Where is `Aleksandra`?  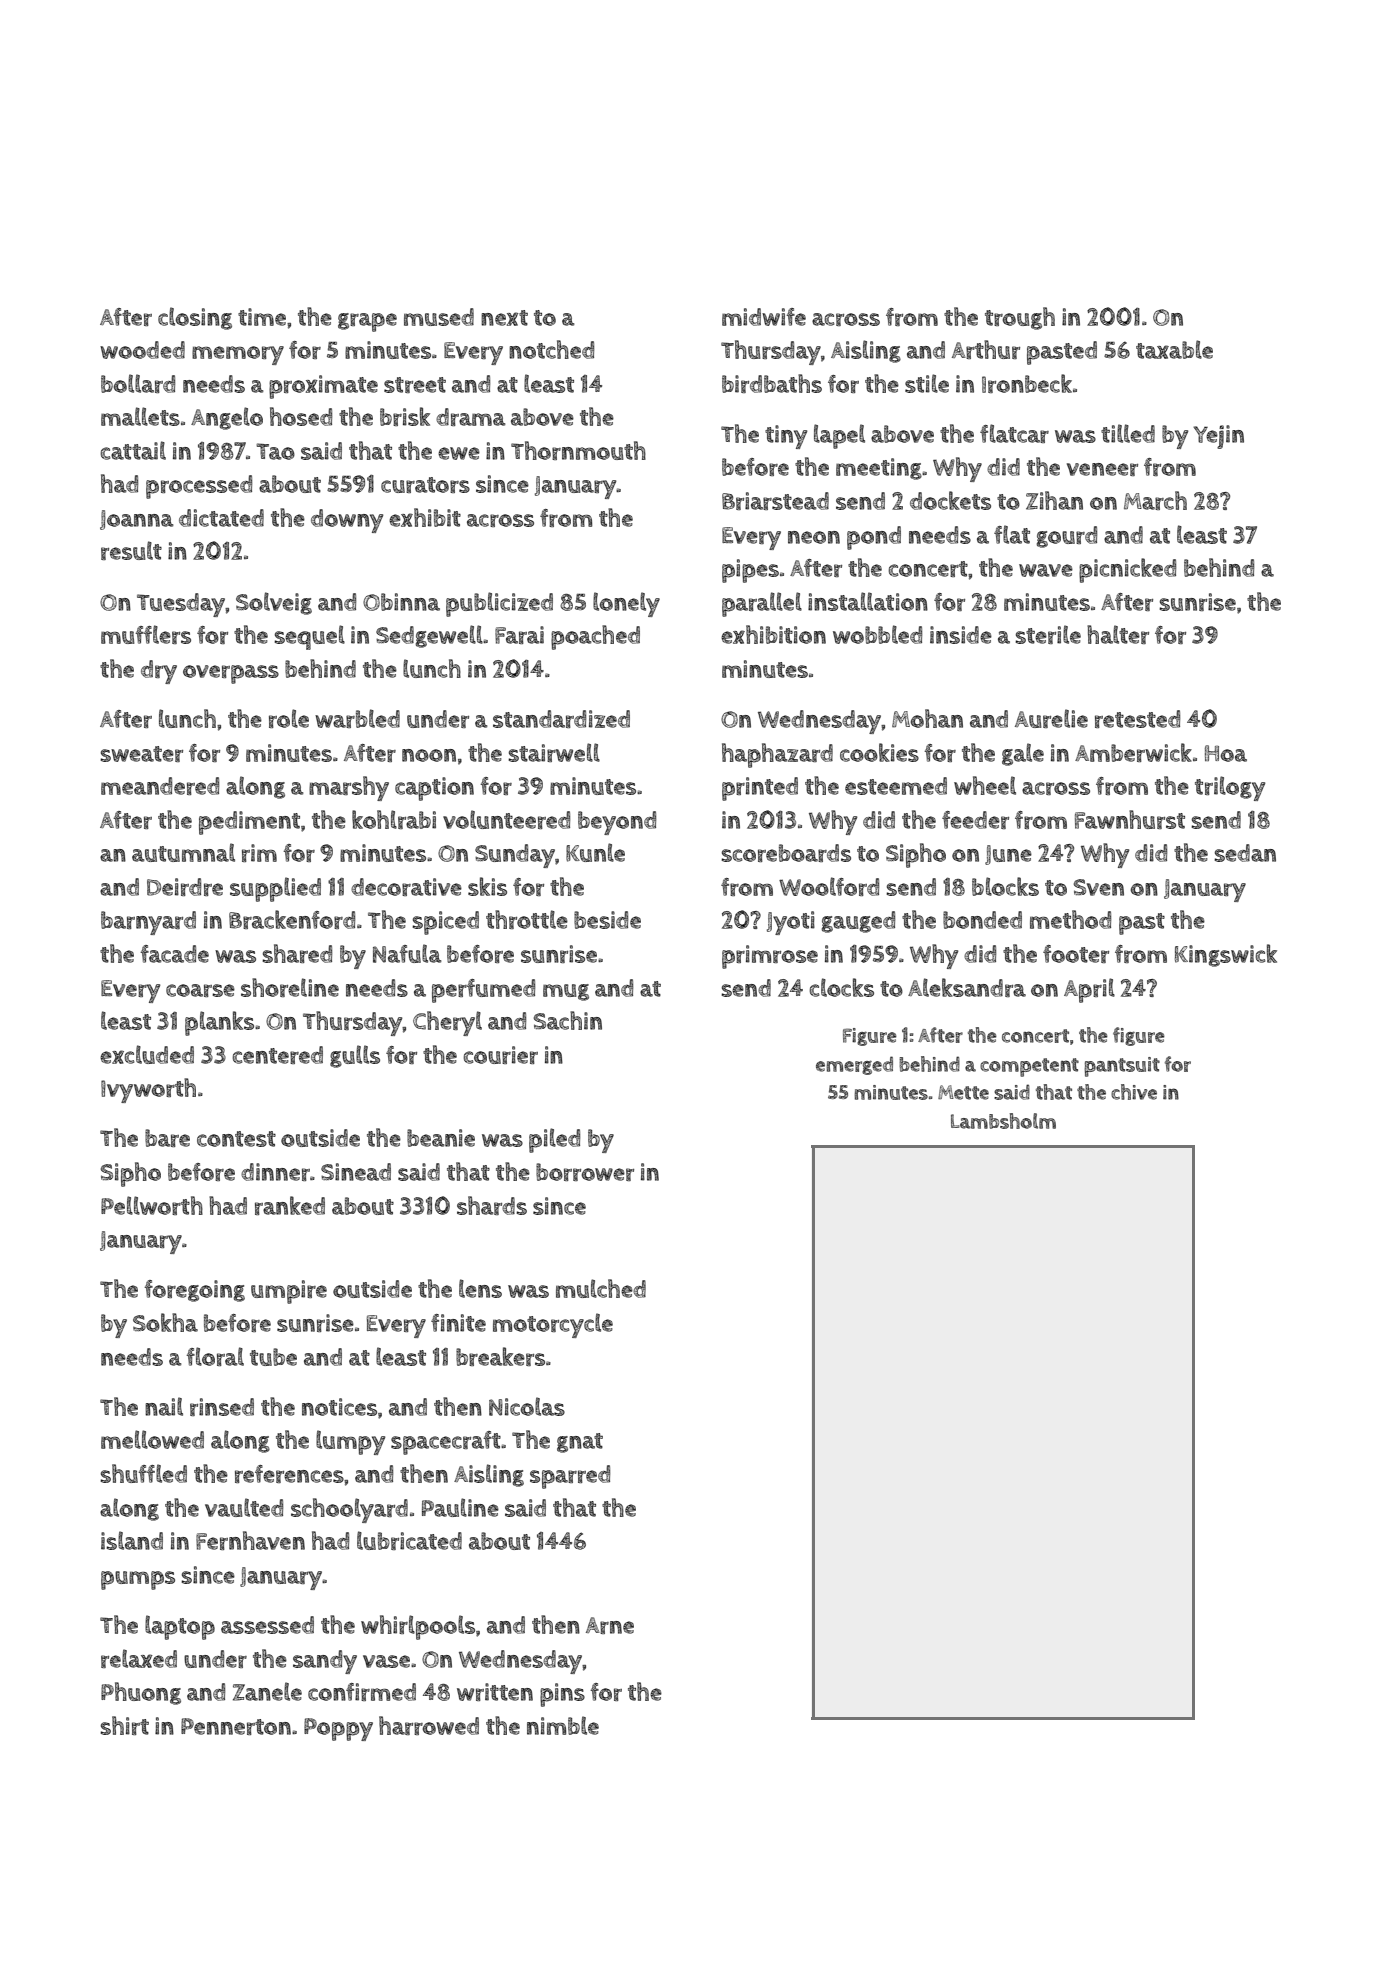 Aleksandra is located at coordinates (967, 987).
